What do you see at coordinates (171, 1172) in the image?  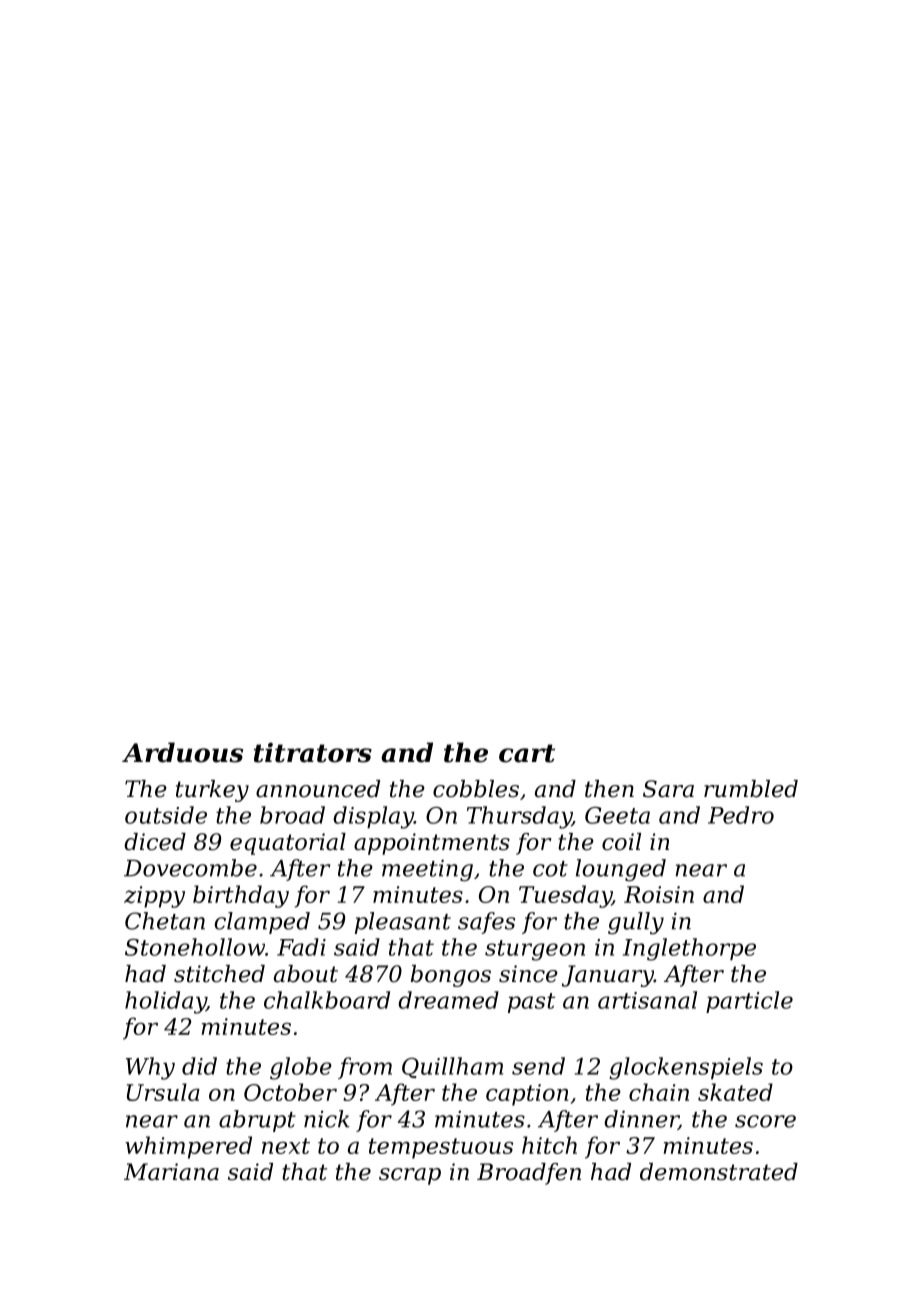 I see `Mariana` at bounding box center [171, 1172].
